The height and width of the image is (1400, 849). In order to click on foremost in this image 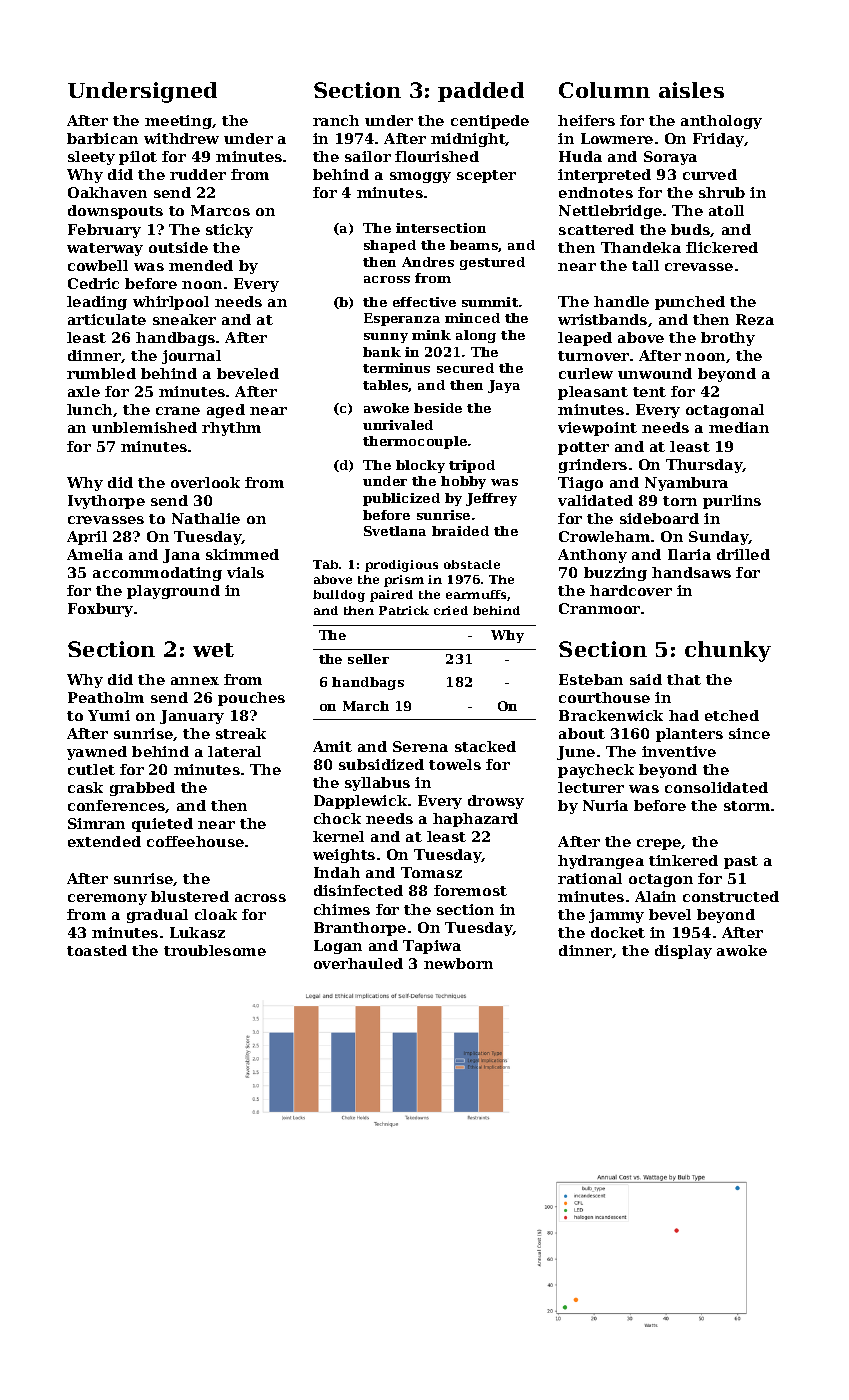, I will do `click(470, 890)`.
